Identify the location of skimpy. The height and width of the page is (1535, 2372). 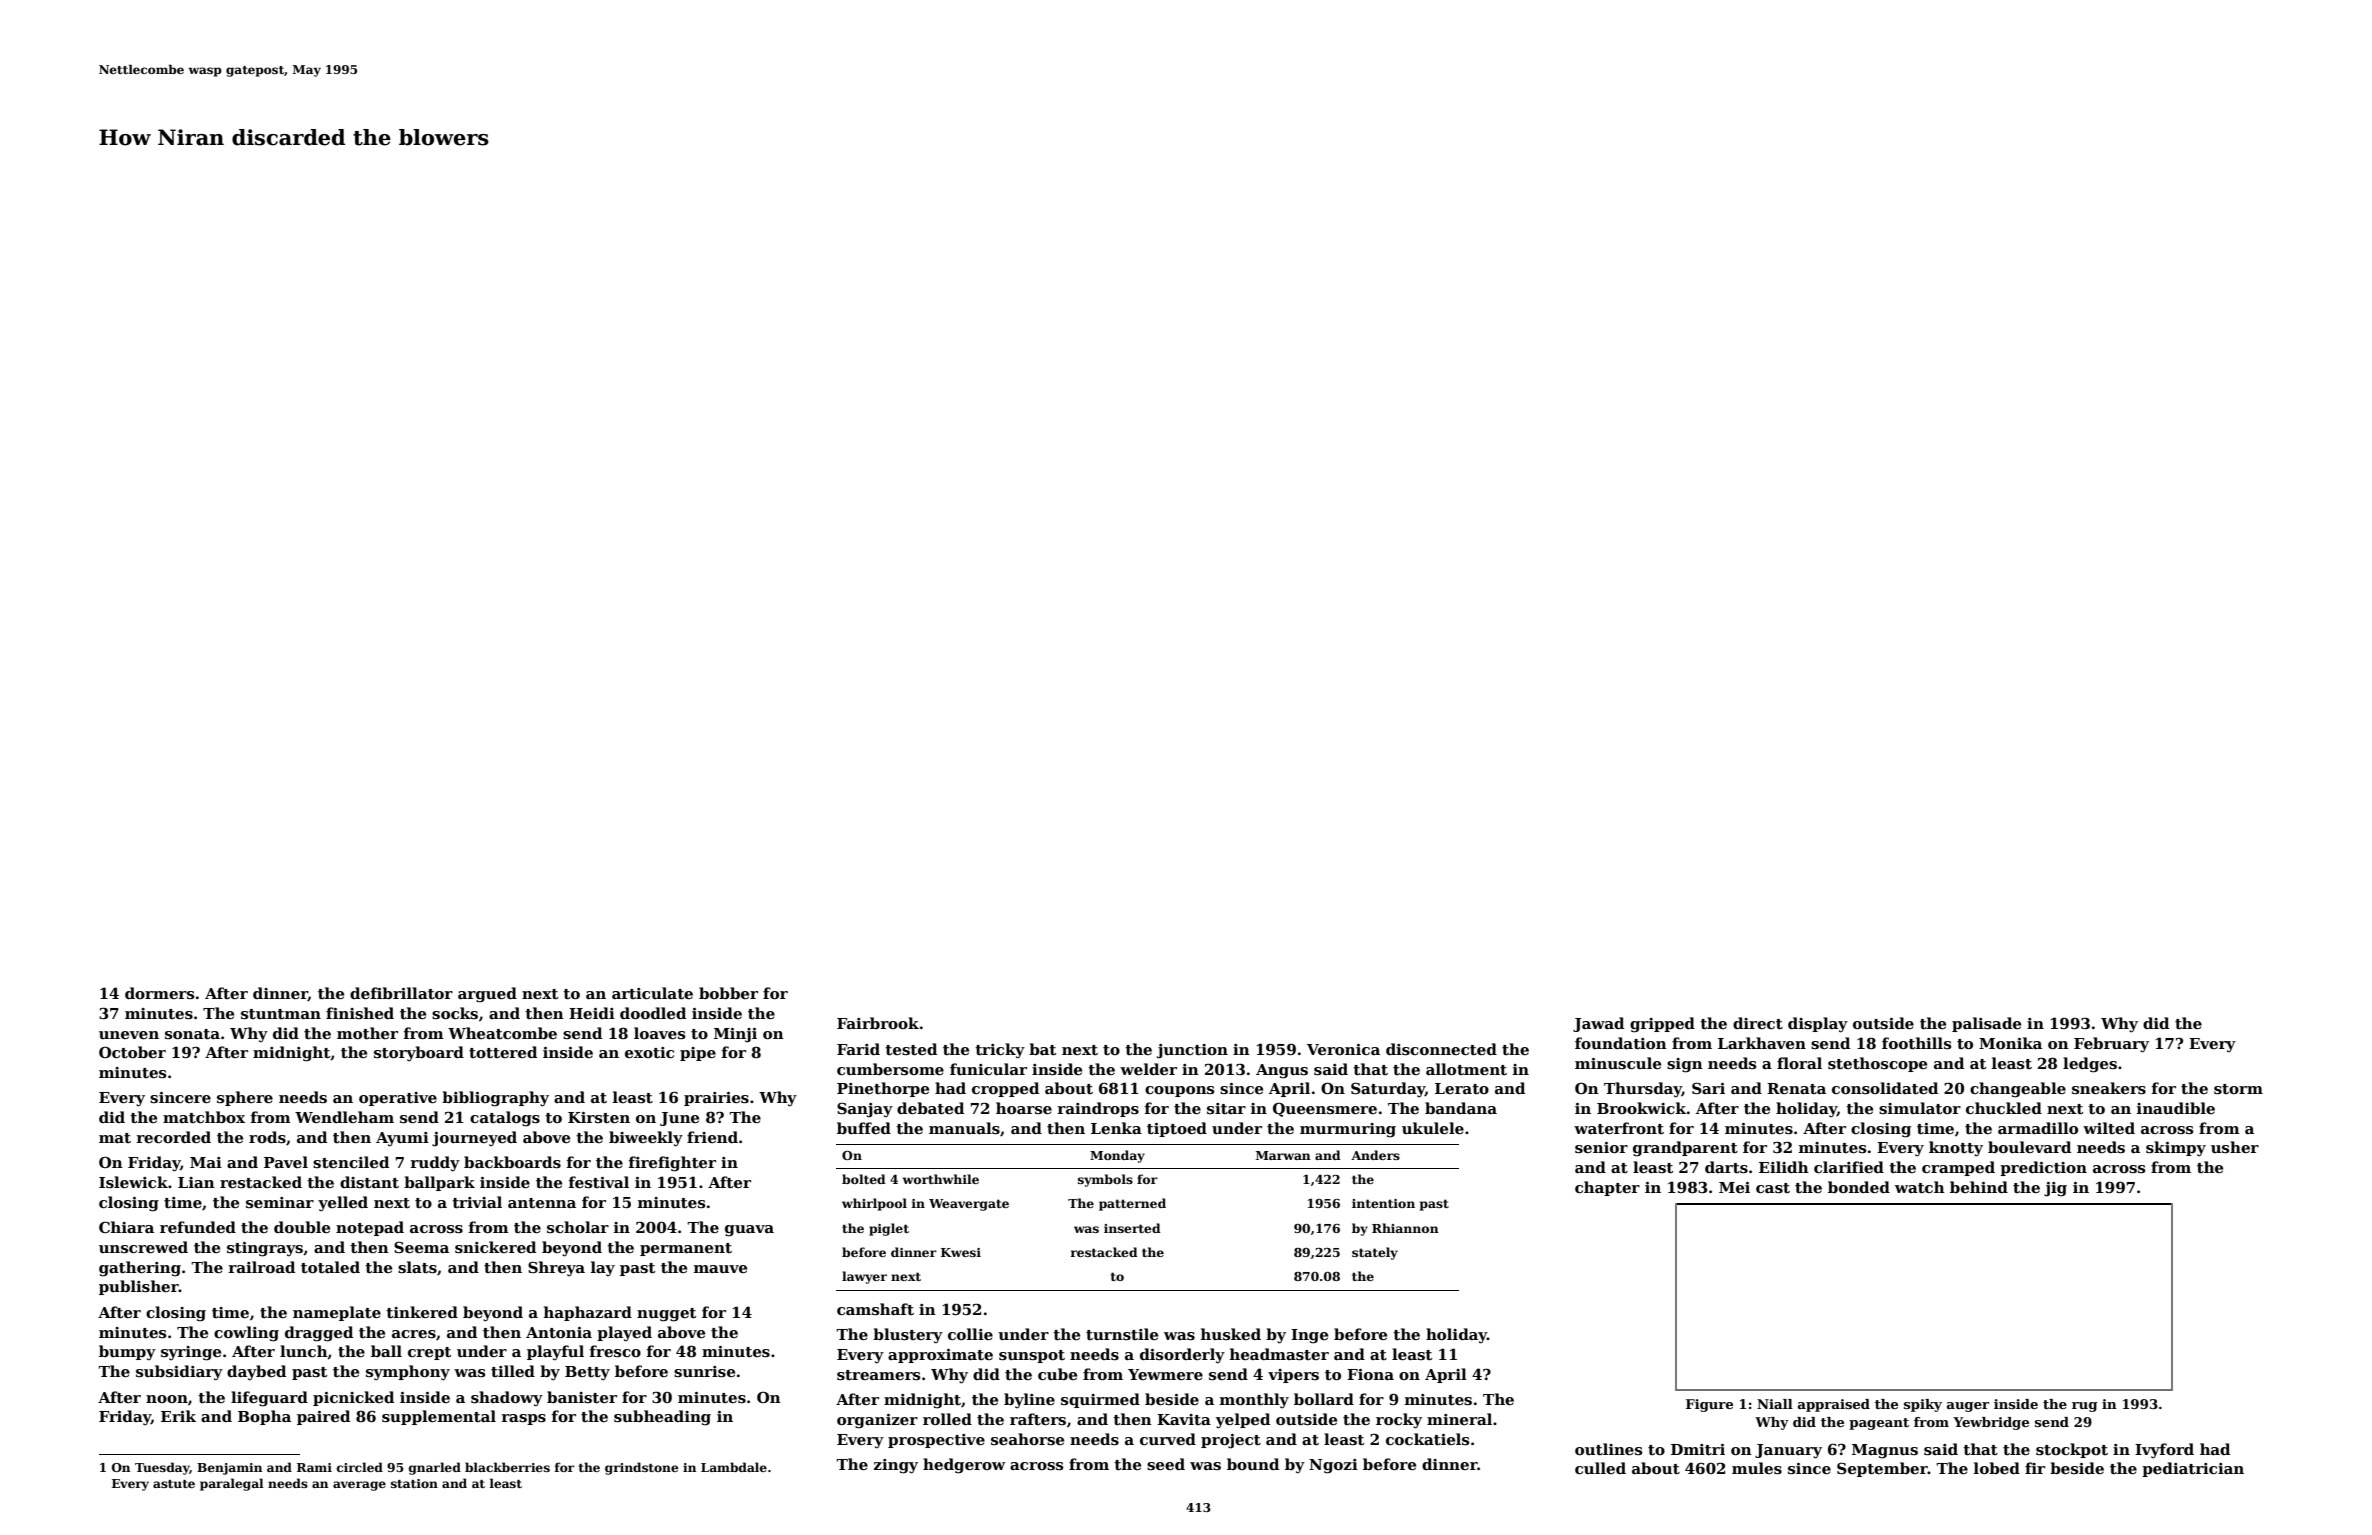
(2176, 1149).
